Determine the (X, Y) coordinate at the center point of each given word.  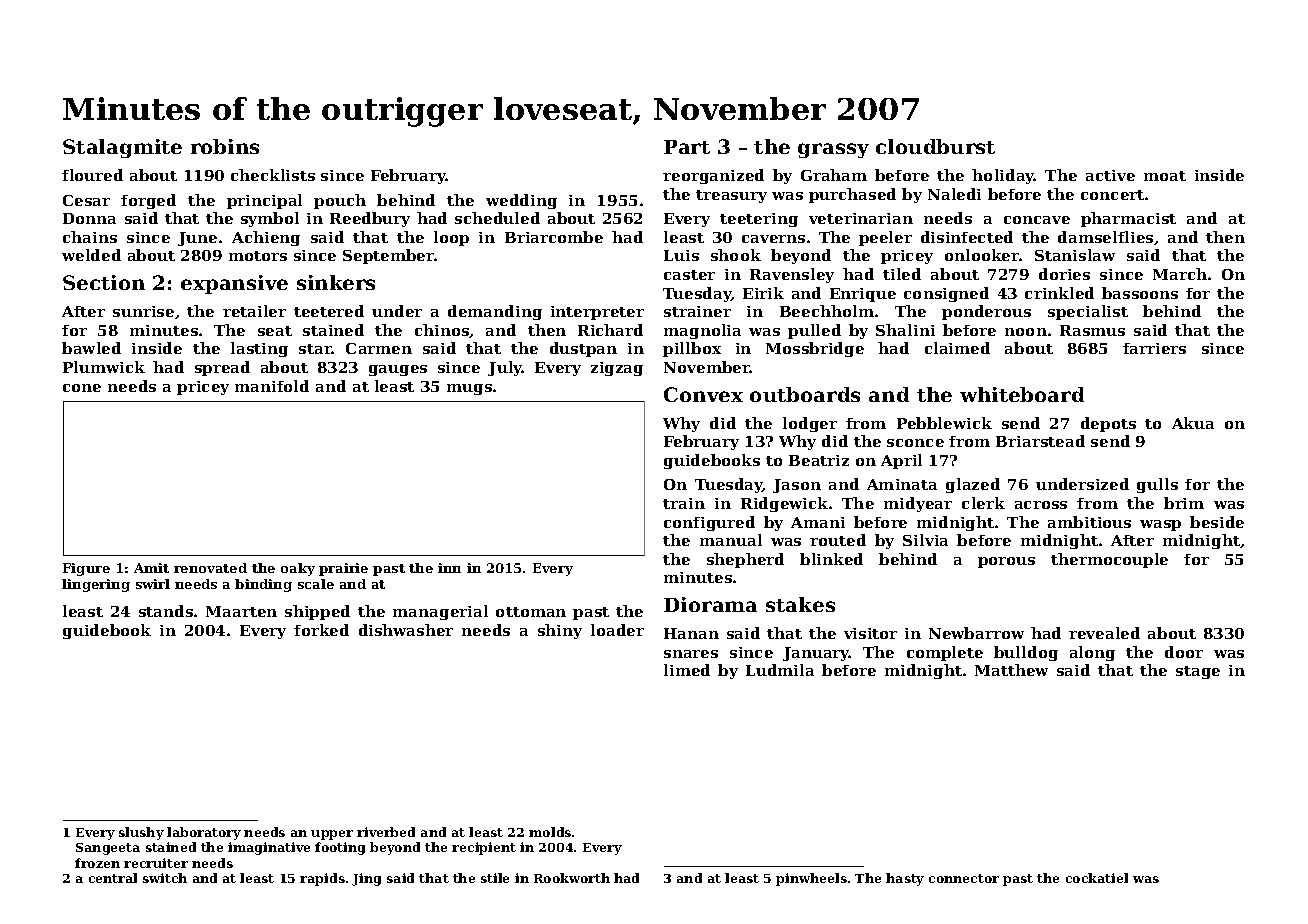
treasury (731, 196)
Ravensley (792, 275)
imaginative (269, 848)
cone (82, 388)
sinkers (336, 282)
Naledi (954, 194)
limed (687, 670)
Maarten (241, 611)
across (1041, 505)
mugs (469, 389)
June (197, 239)
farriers (1154, 348)
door (1184, 652)
